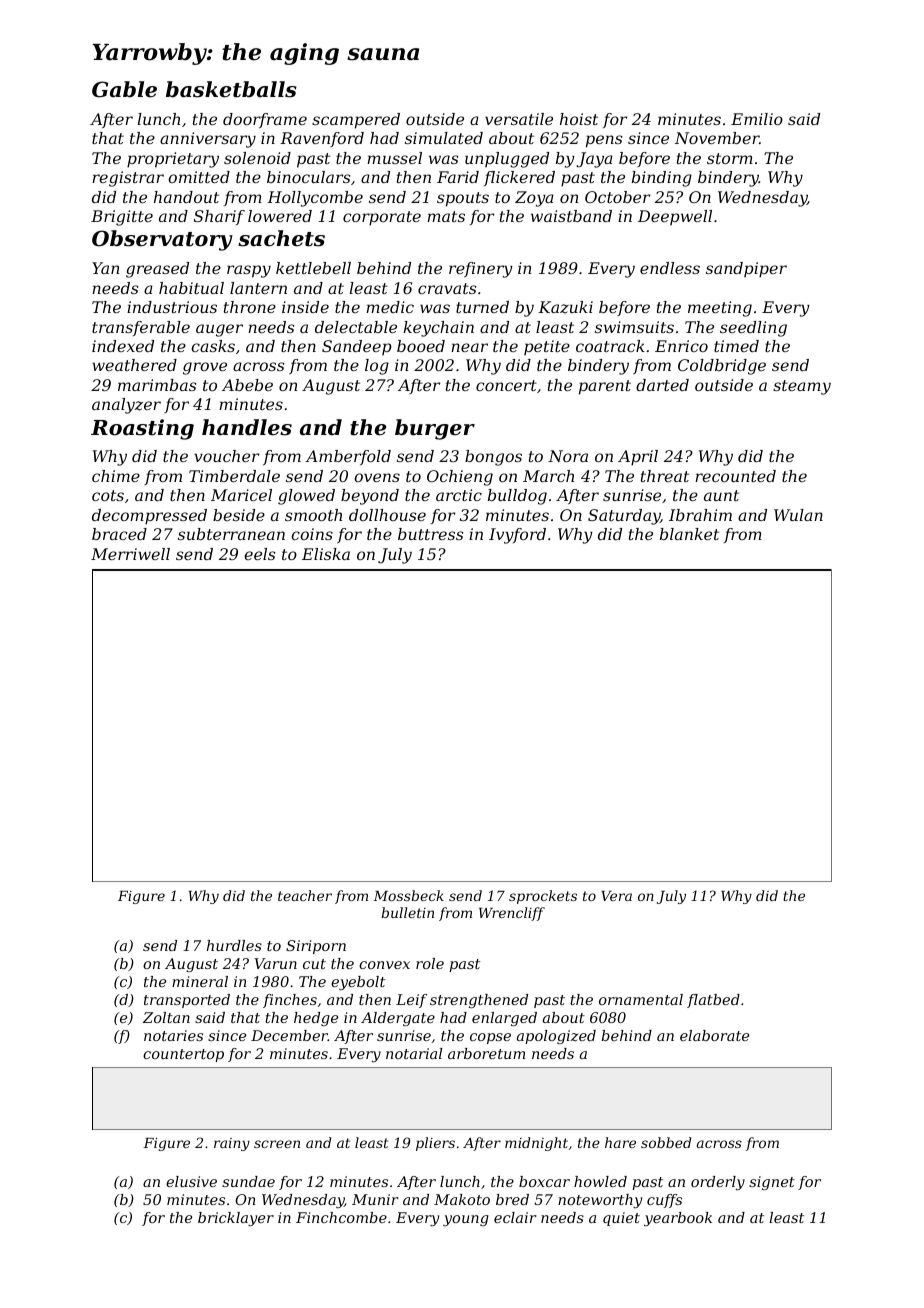  What do you see at coordinates (390, 307) in the screenshot?
I see `medic` at bounding box center [390, 307].
